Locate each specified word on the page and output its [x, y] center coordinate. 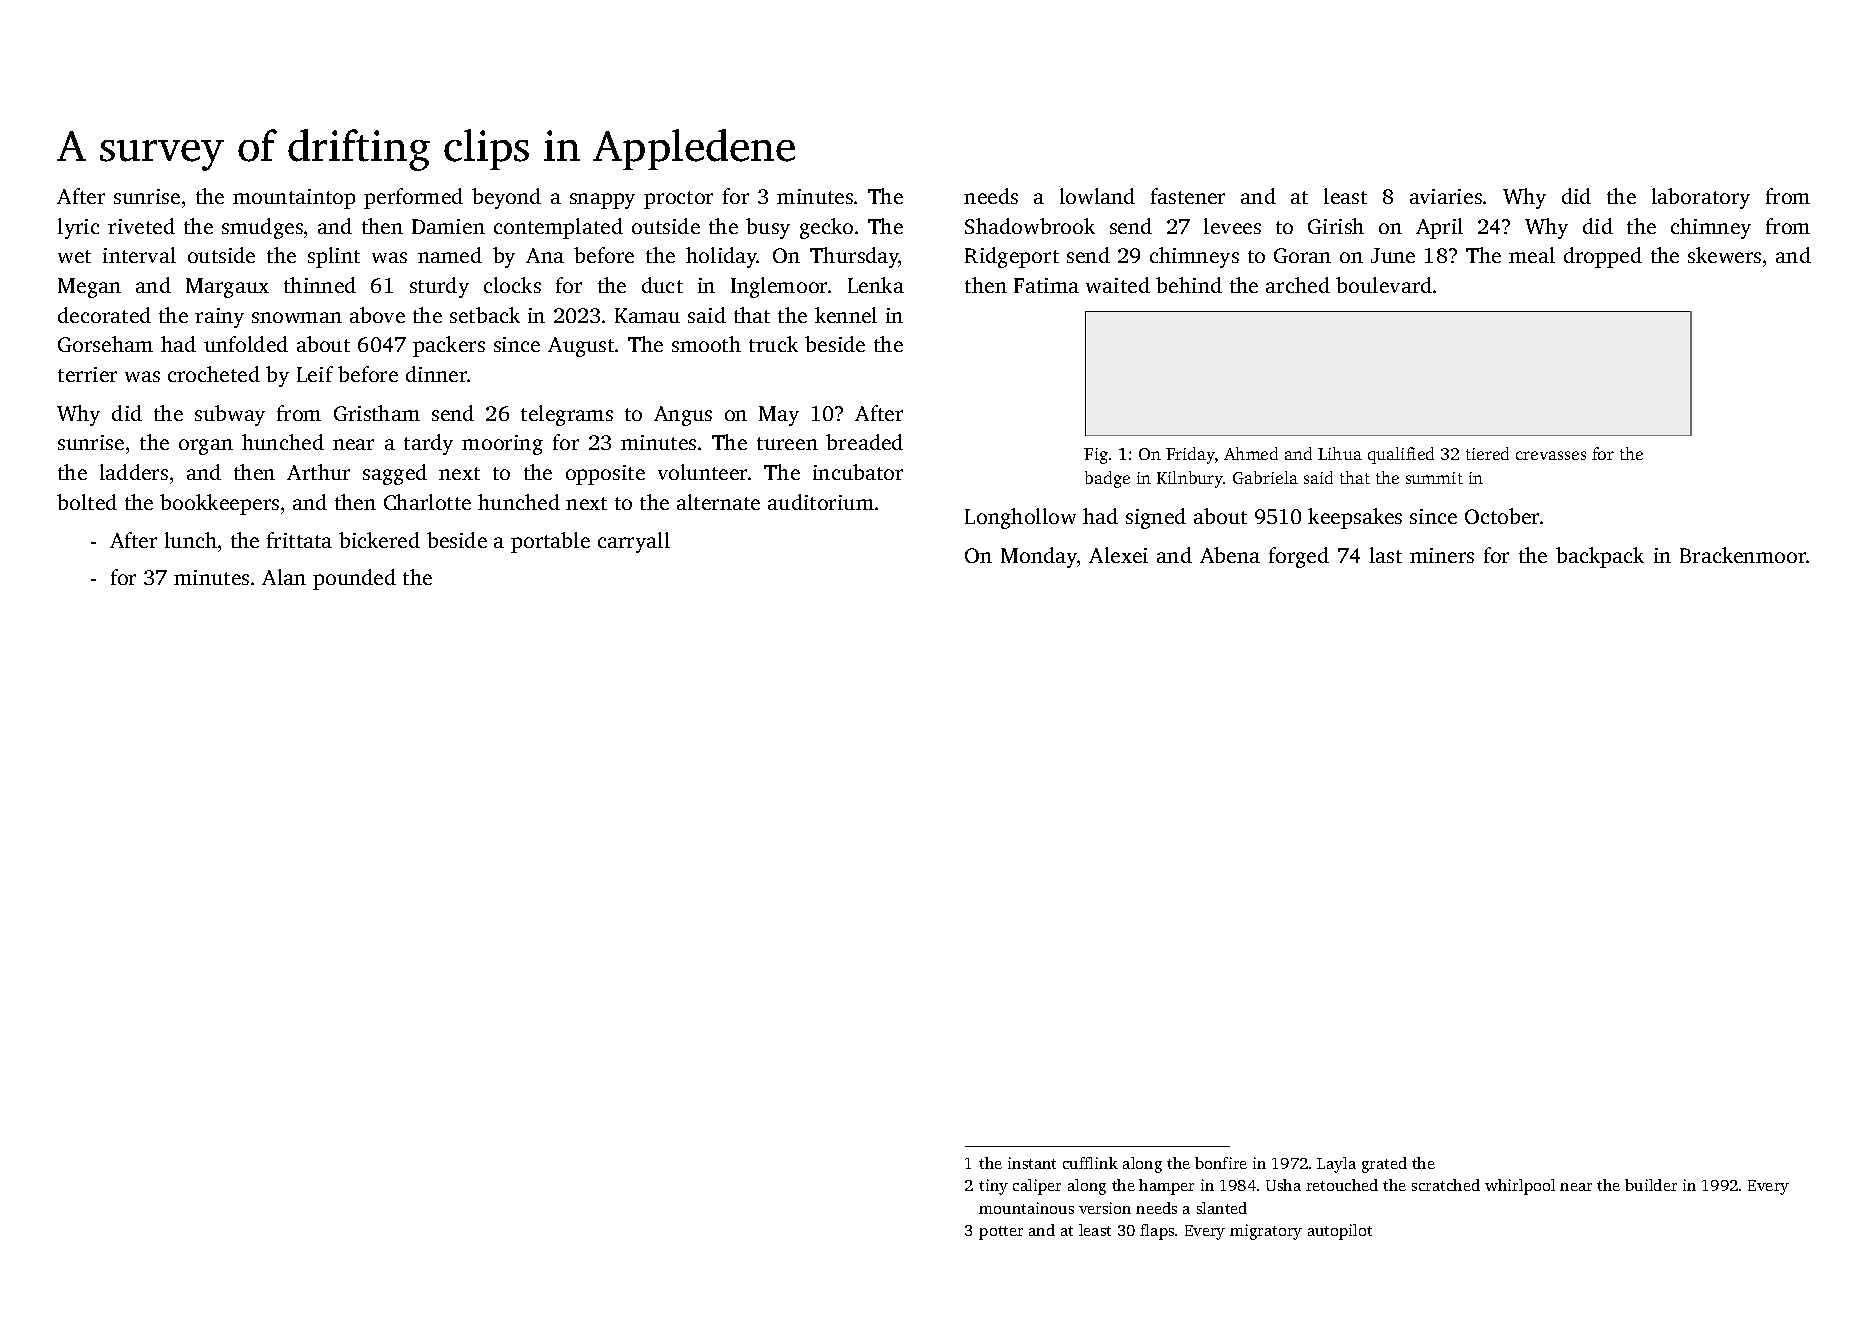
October [1502, 516]
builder [1651, 1185]
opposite [605, 475]
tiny [993, 1187]
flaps [1157, 1232]
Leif [315, 374]
